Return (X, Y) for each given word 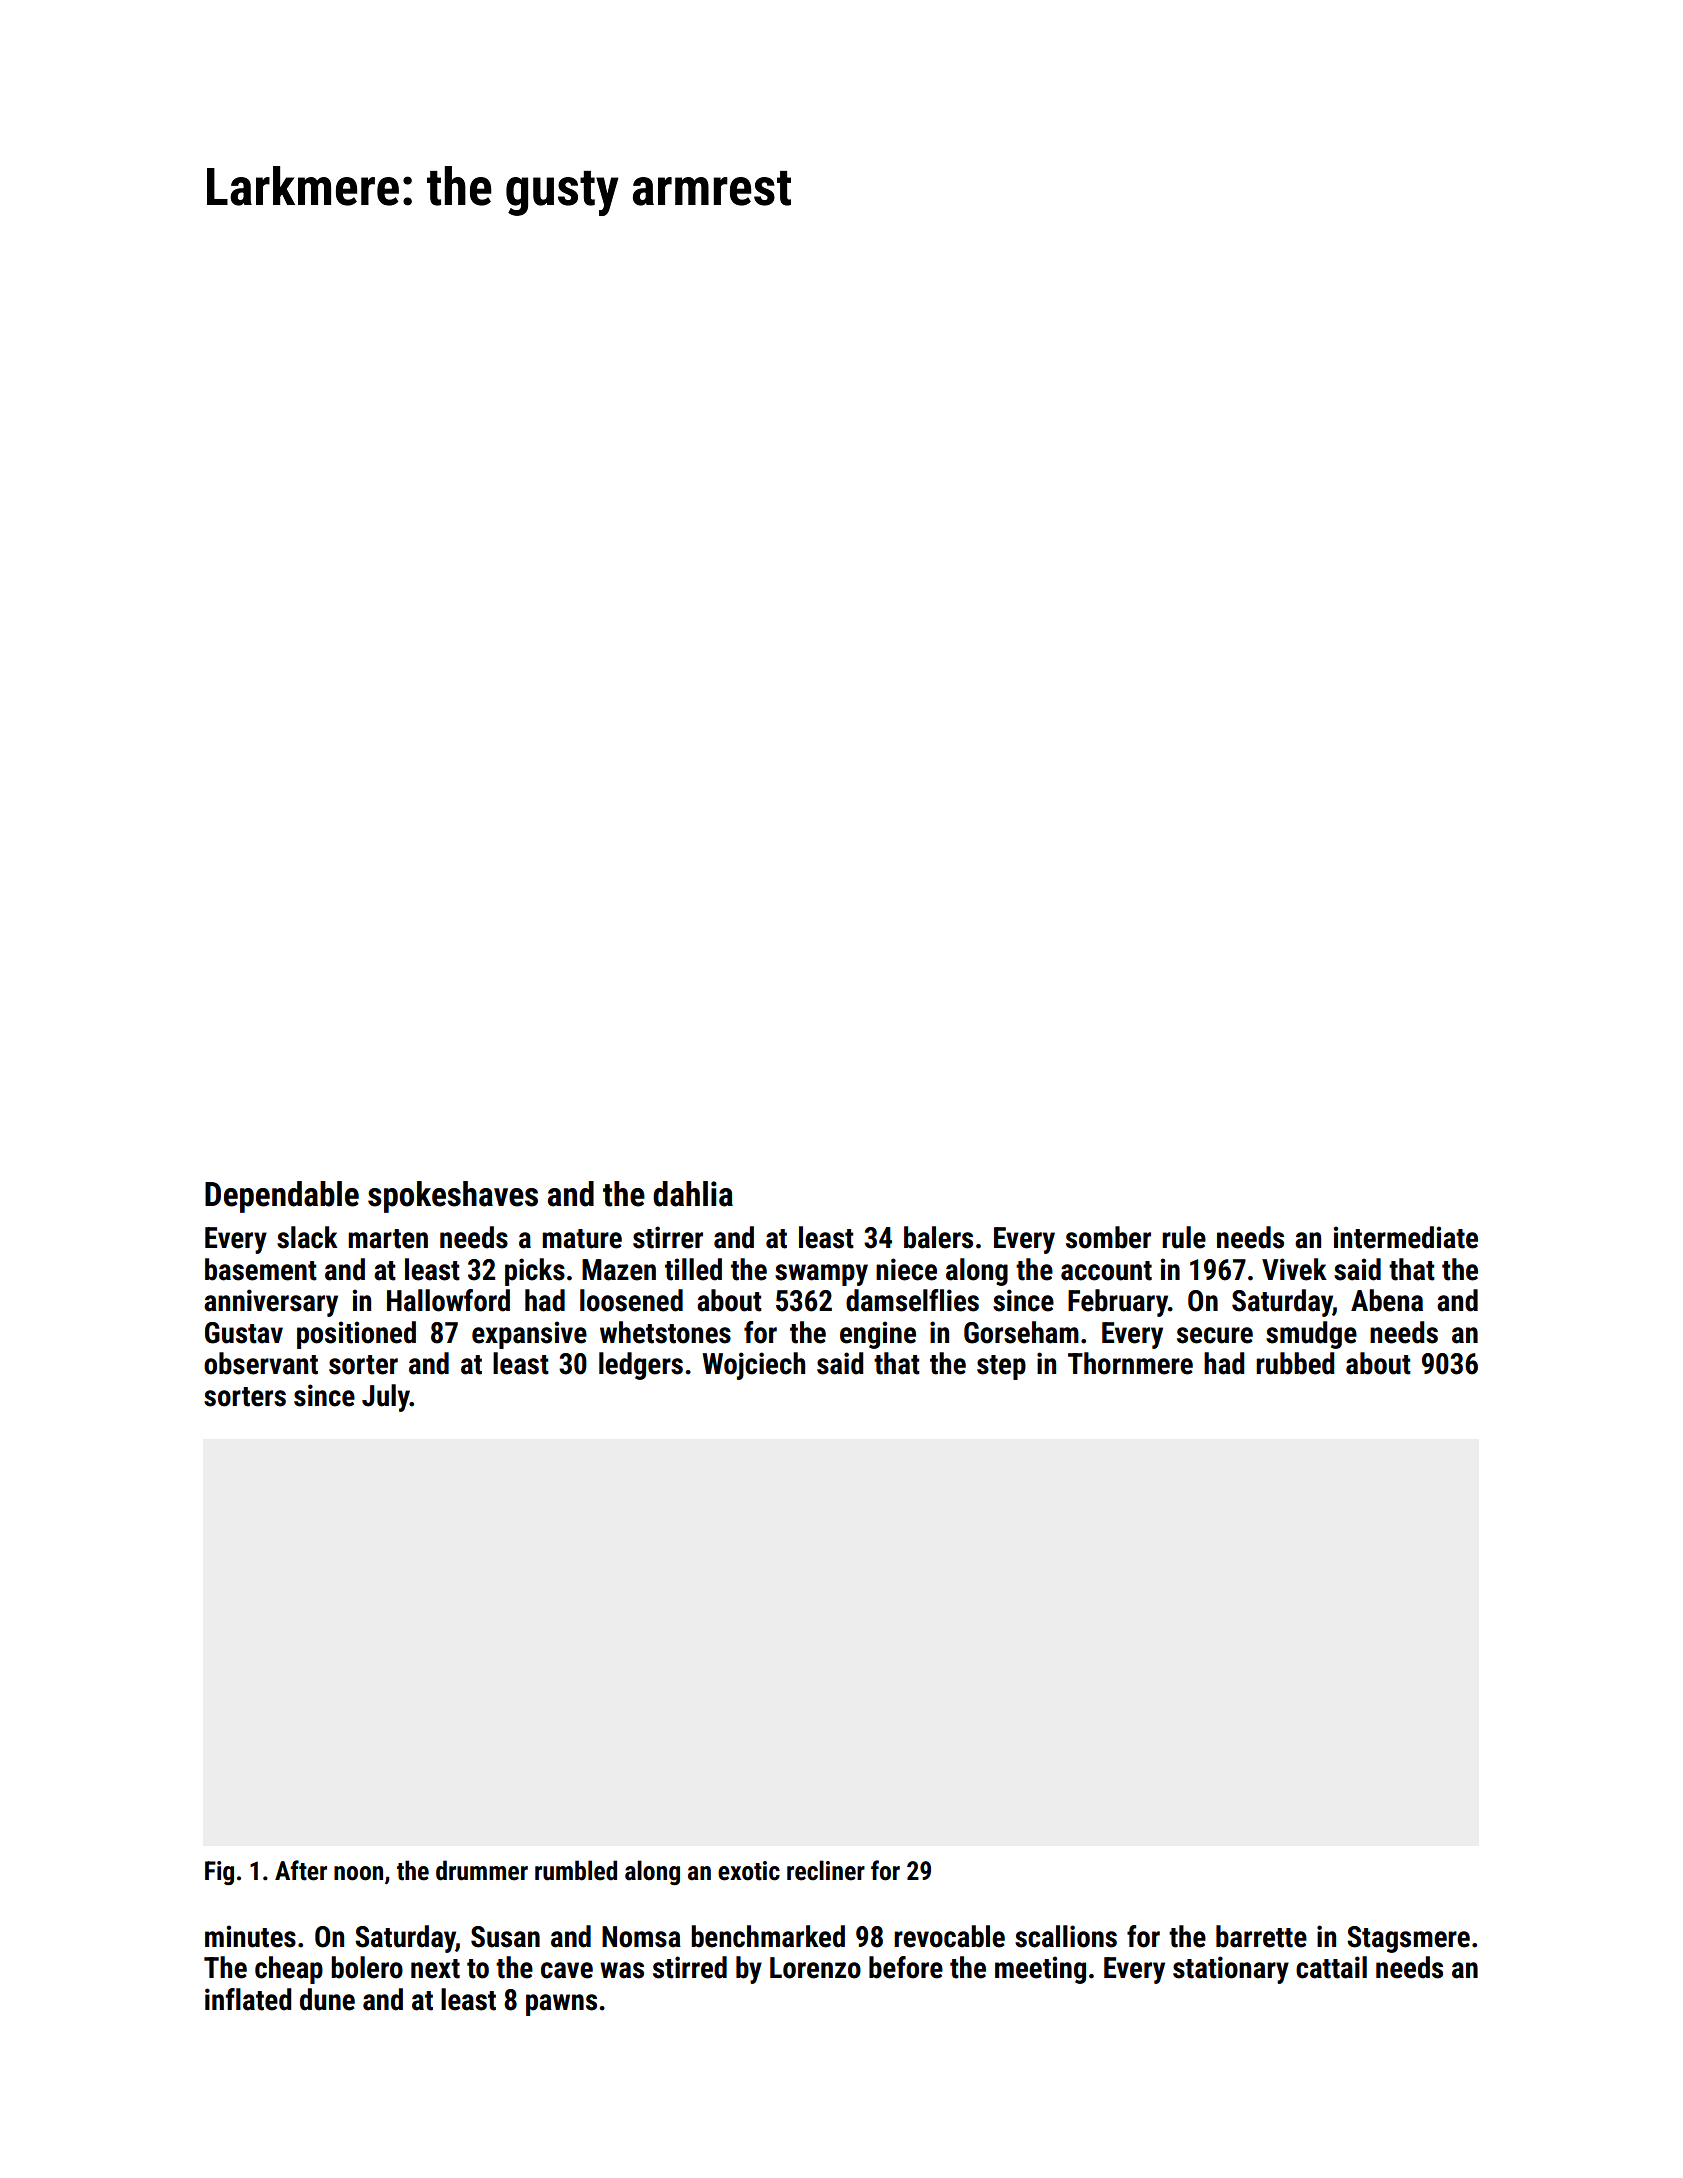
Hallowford (448, 1300)
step (1001, 1367)
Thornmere (1130, 1363)
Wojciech (753, 1366)
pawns (561, 2005)
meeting (1040, 1970)
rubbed (1295, 1363)
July (386, 1398)
